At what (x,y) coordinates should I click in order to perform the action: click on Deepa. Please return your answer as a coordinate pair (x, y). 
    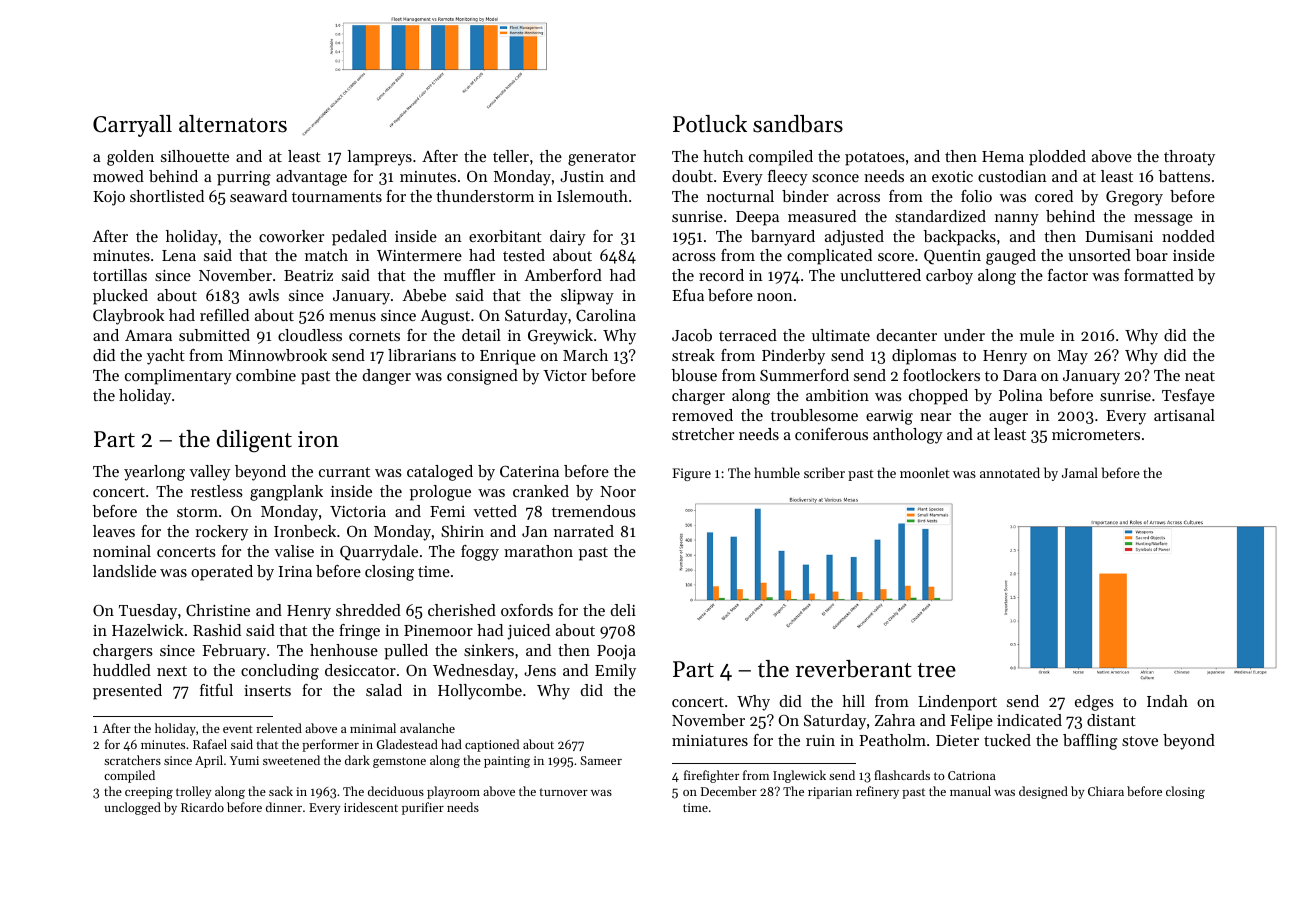
    Looking at the image, I should click on (757, 218).
